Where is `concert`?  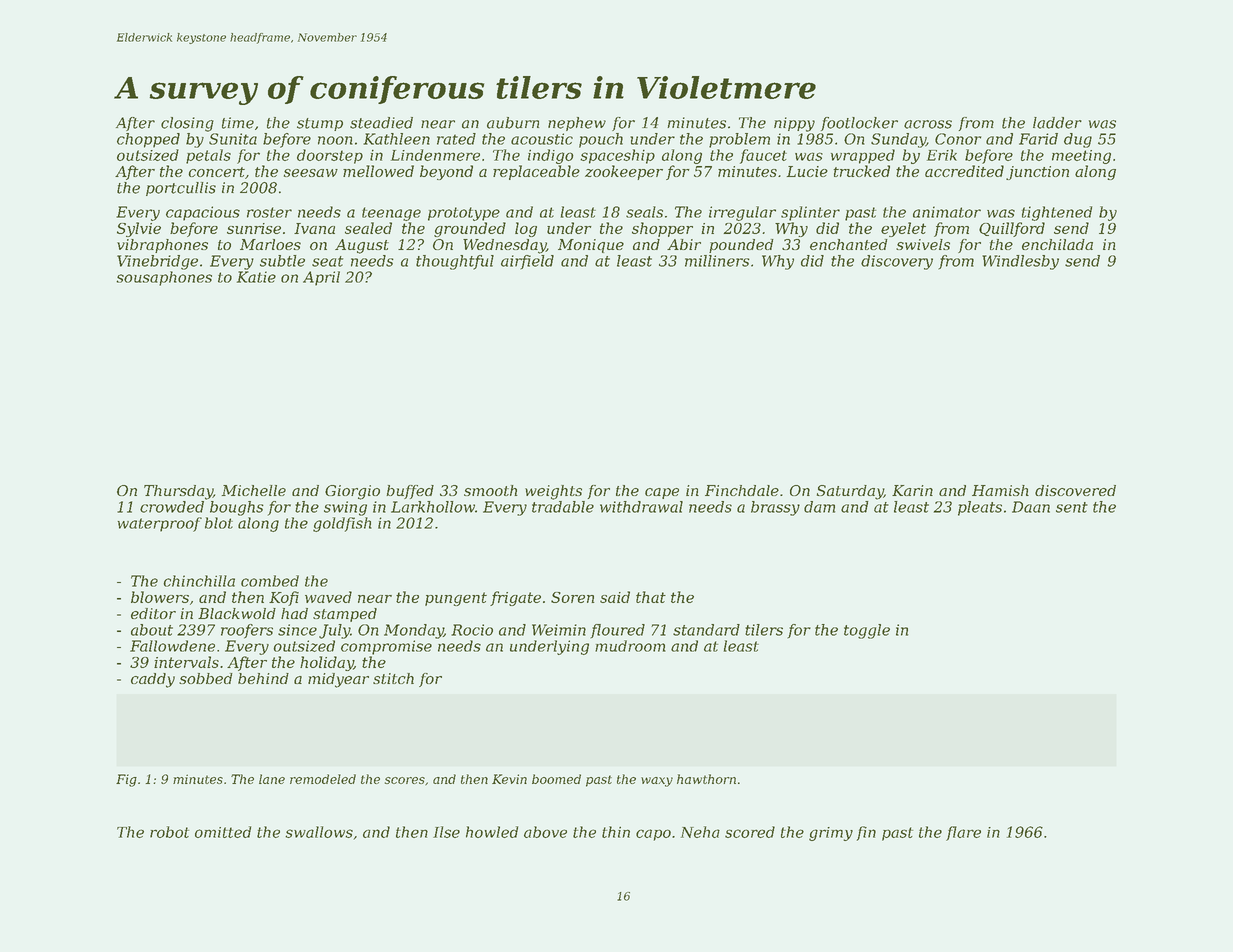
concert is located at coordinates (217, 172).
